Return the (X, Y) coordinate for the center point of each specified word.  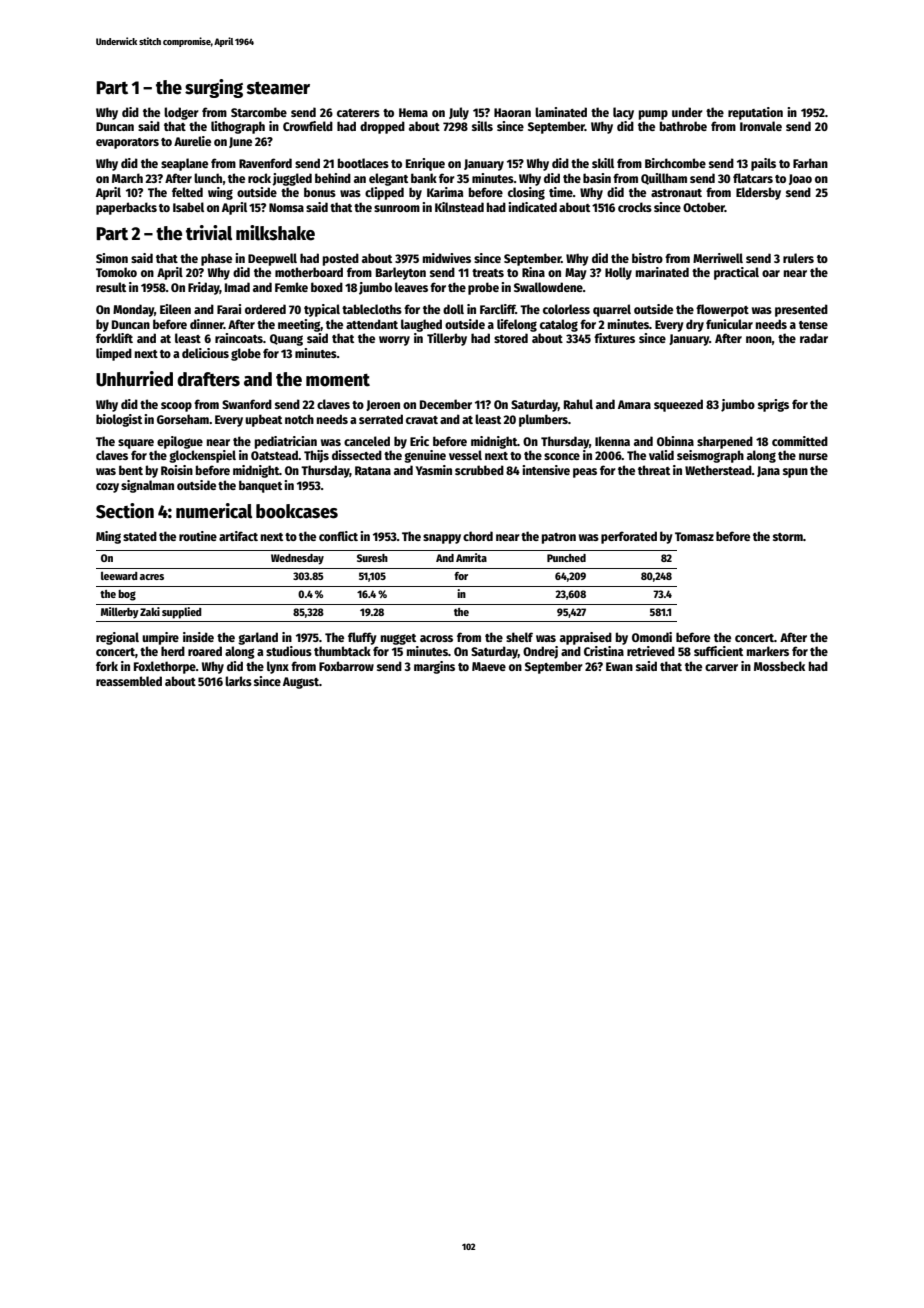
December (446, 404)
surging (214, 88)
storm (788, 537)
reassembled (129, 681)
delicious (205, 353)
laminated (561, 112)
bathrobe (683, 126)
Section (125, 511)
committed (800, 441)
